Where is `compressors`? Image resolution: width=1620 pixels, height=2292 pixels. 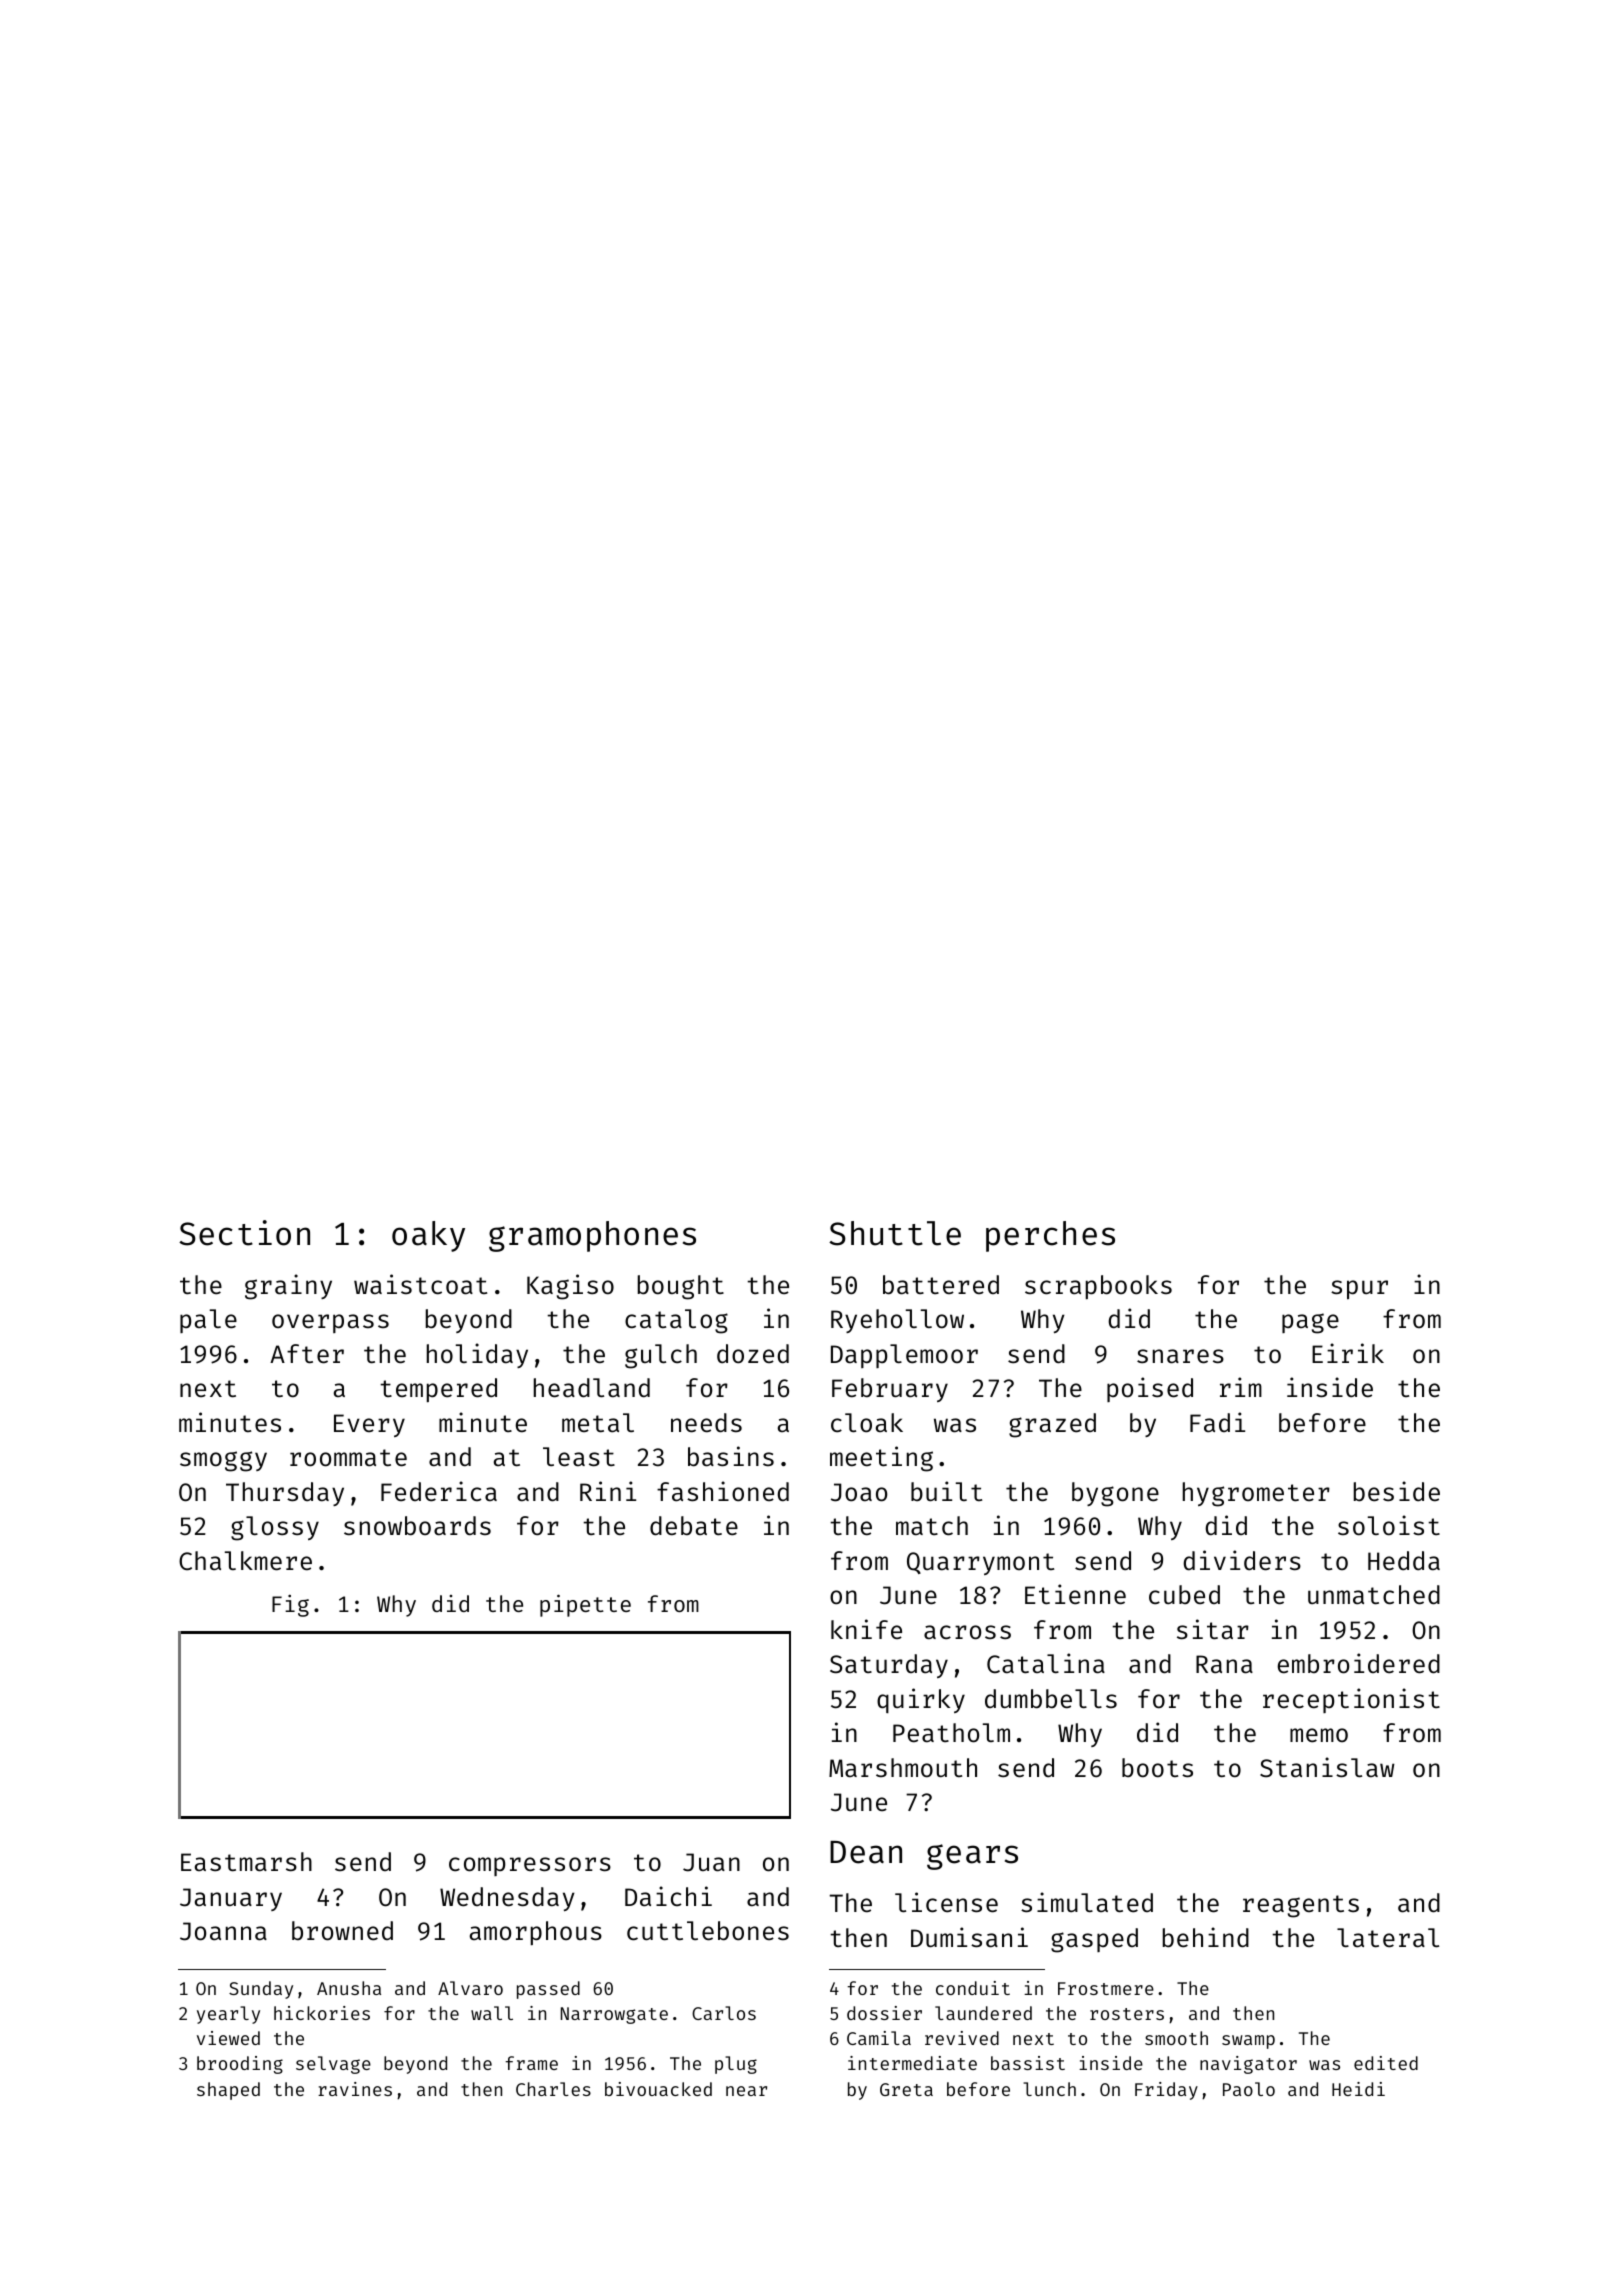 compressors is located at coordinates (530, 1866).
